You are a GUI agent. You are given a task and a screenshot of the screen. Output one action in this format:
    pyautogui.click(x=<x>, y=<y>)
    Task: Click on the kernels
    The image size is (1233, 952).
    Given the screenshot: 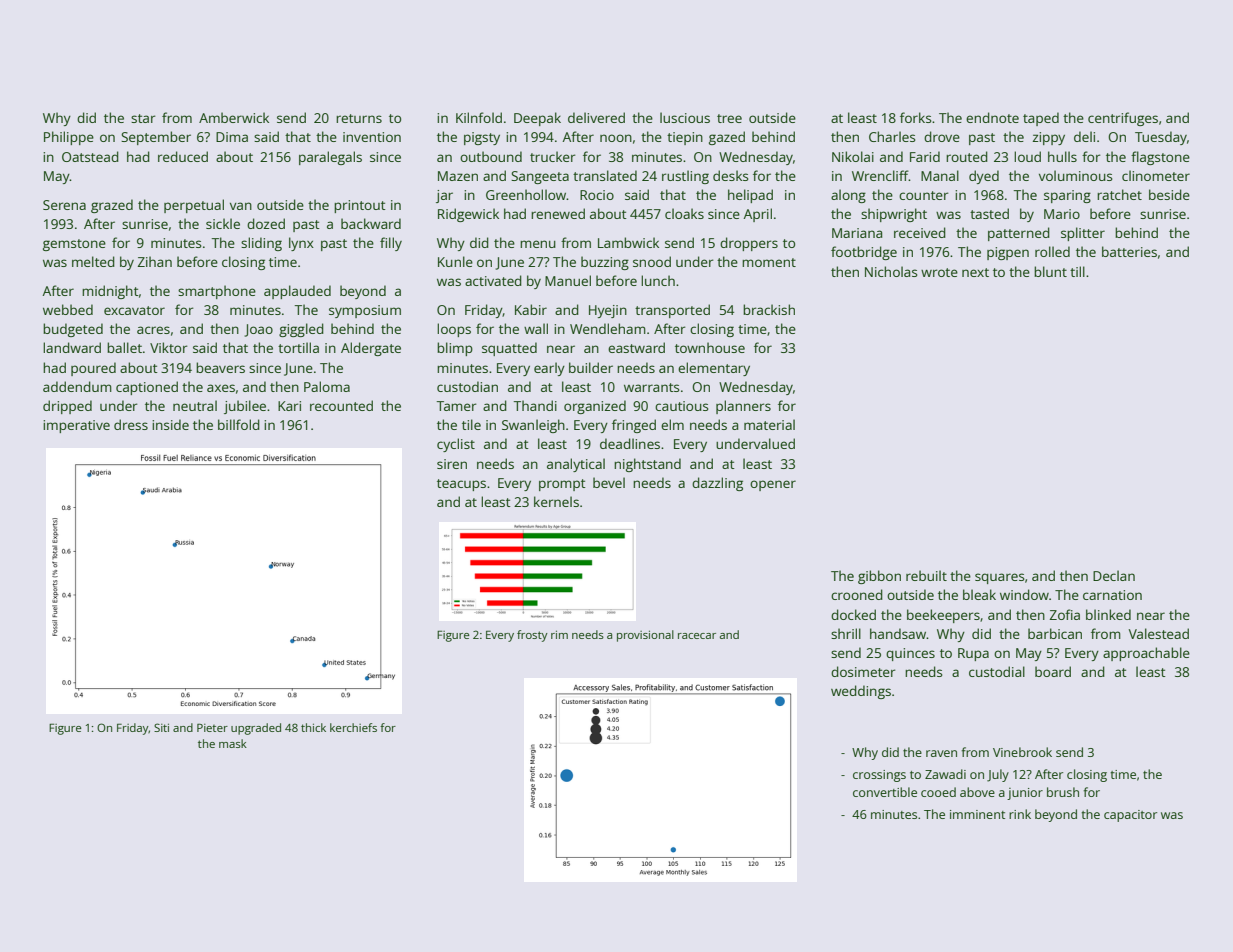 What is the action you would take?
    pyautogui.click(x=556, y=501)
